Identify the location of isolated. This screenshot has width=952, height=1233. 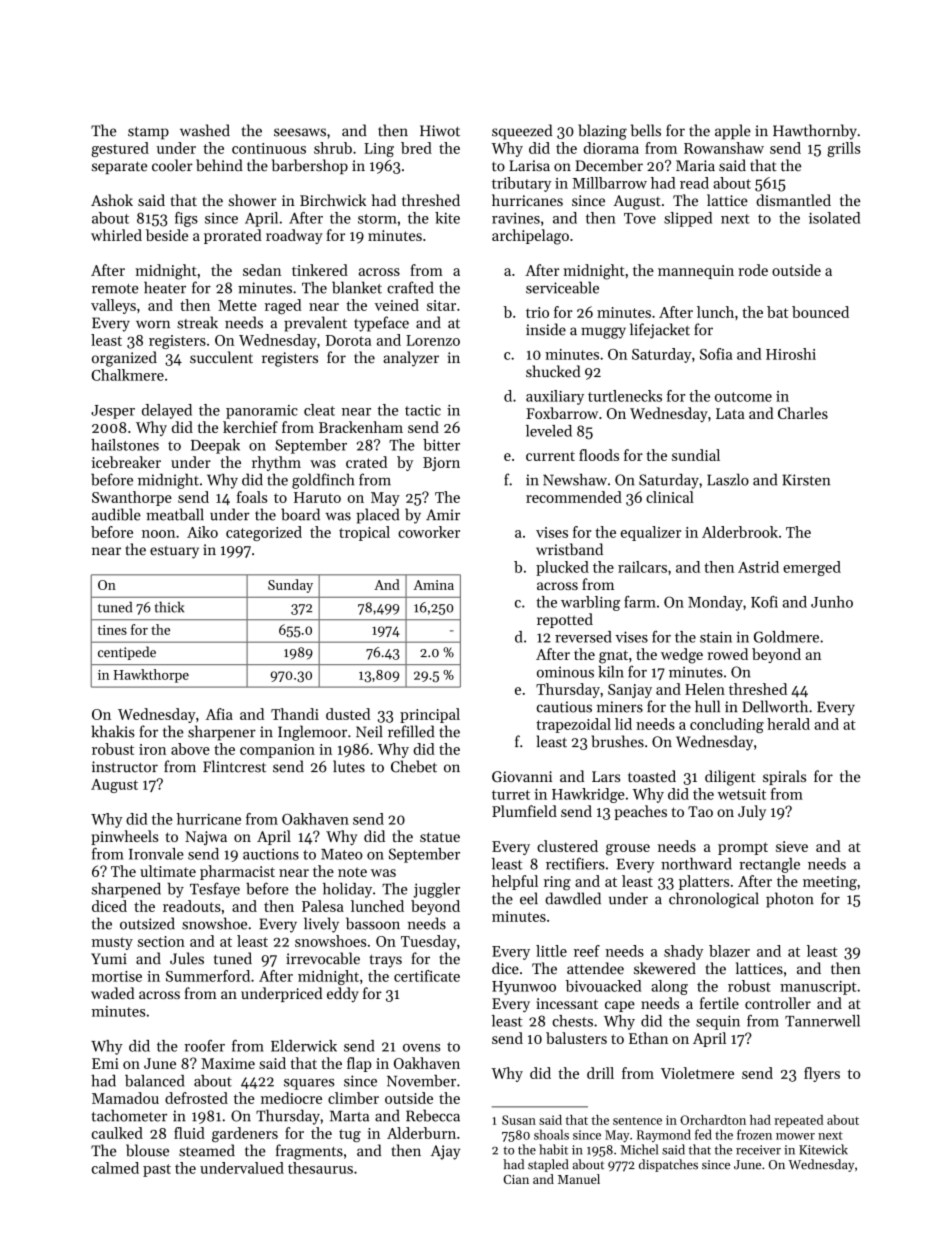
(834, 218).
